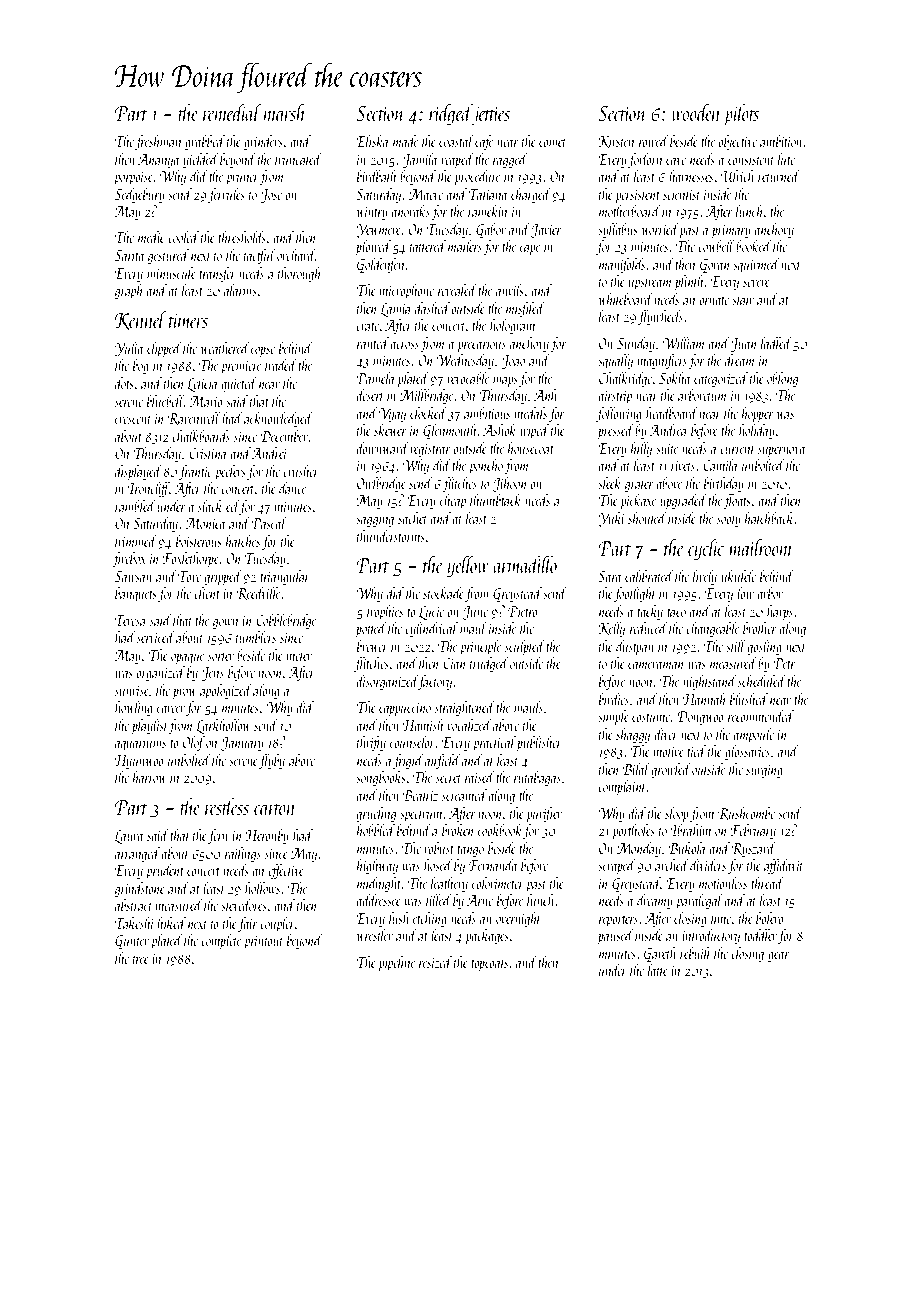 This page has width=924, height=1308. What do you see at coordinates (165, 871) in the page?
I see `prudent` at bounding box center [165, 871].
